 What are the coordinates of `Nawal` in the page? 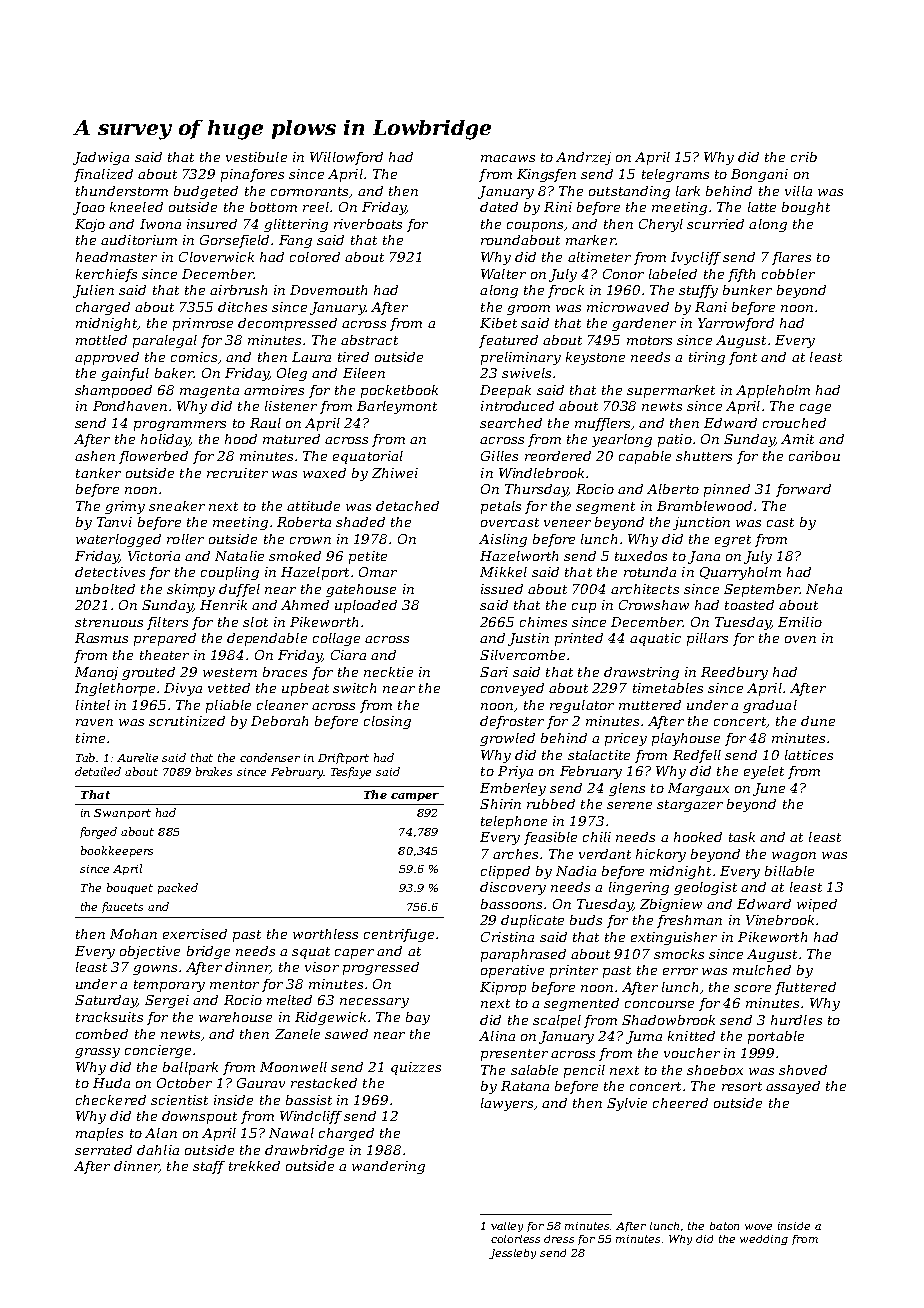 It's located at (291, 1133).
